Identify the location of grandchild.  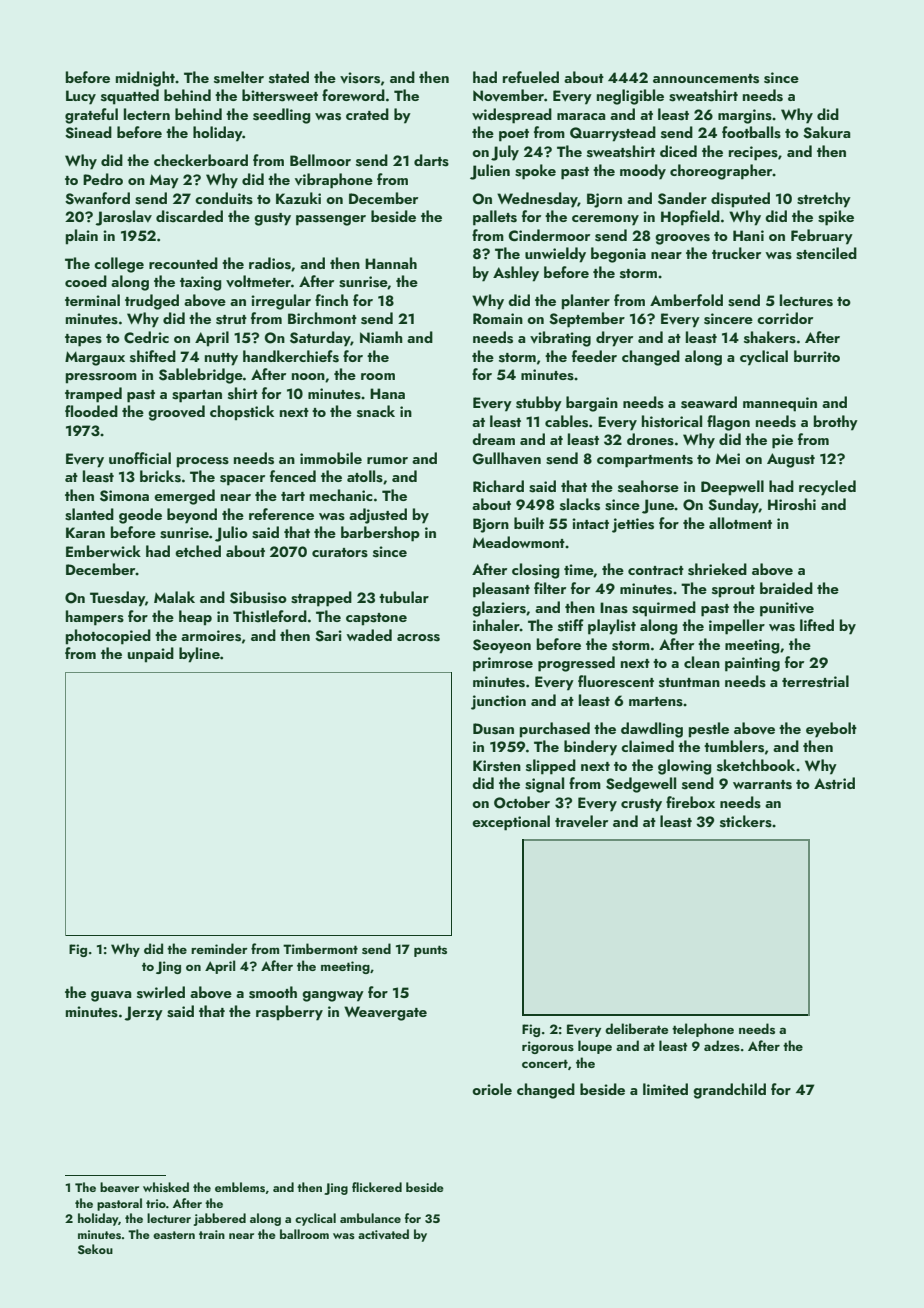
(729, 1091).
